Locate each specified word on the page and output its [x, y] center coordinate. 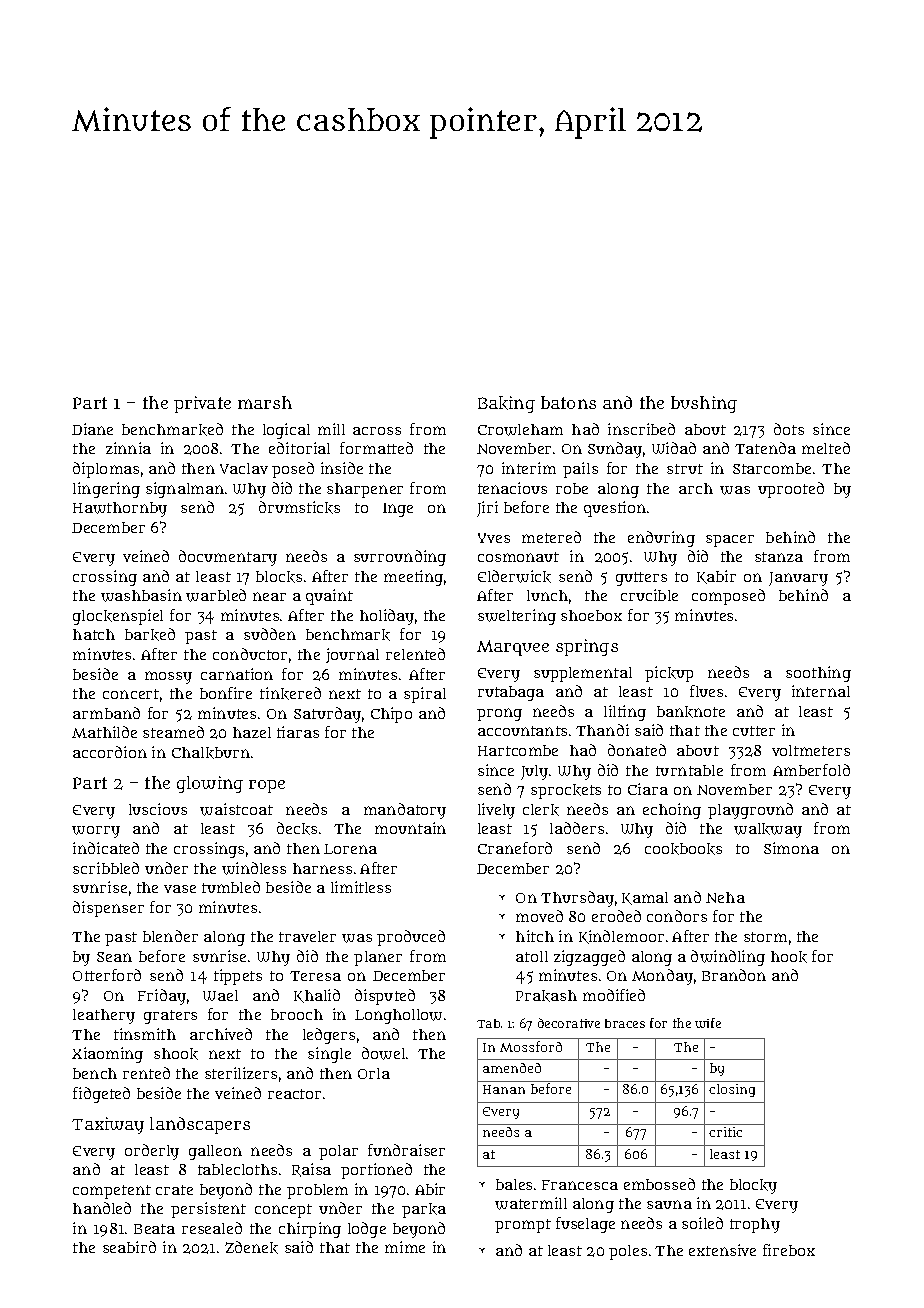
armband [106, 713]
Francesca [580, 1185]
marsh [265, 402]
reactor [294, 1094]
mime [405, 1247]
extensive [722, 1250]
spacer [730, 541]
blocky [753, 1186]
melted [826, 448]
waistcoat [236, 809]
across [377, 431]
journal [352, 655]
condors [677, 916]
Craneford [515, 848]
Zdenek [251, 1247]
